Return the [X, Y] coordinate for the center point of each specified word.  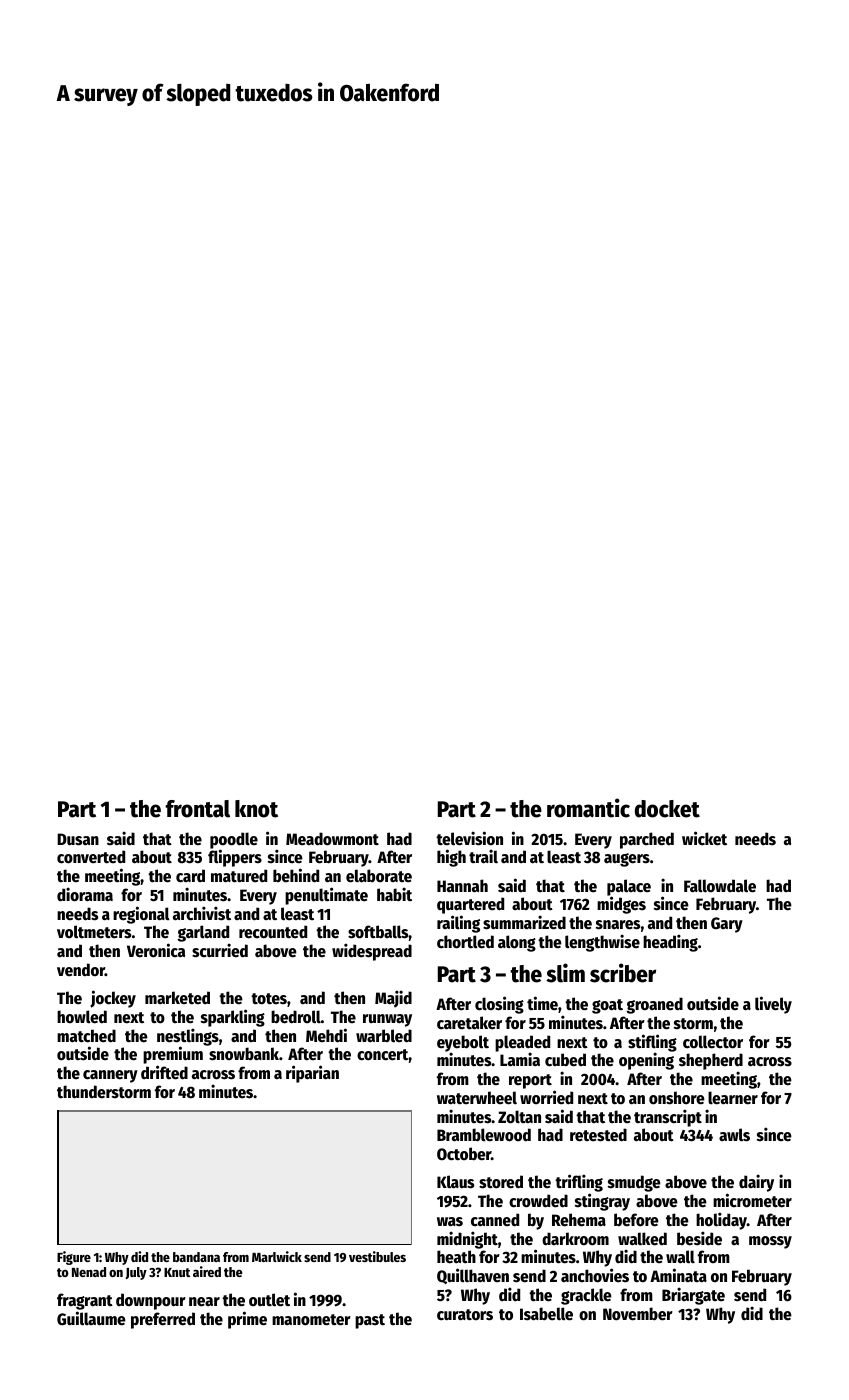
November [638, 1314]
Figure [74, 1258]
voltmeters [94, 932]
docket [667, 809]
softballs [378, 932]
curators [465, 1315]
